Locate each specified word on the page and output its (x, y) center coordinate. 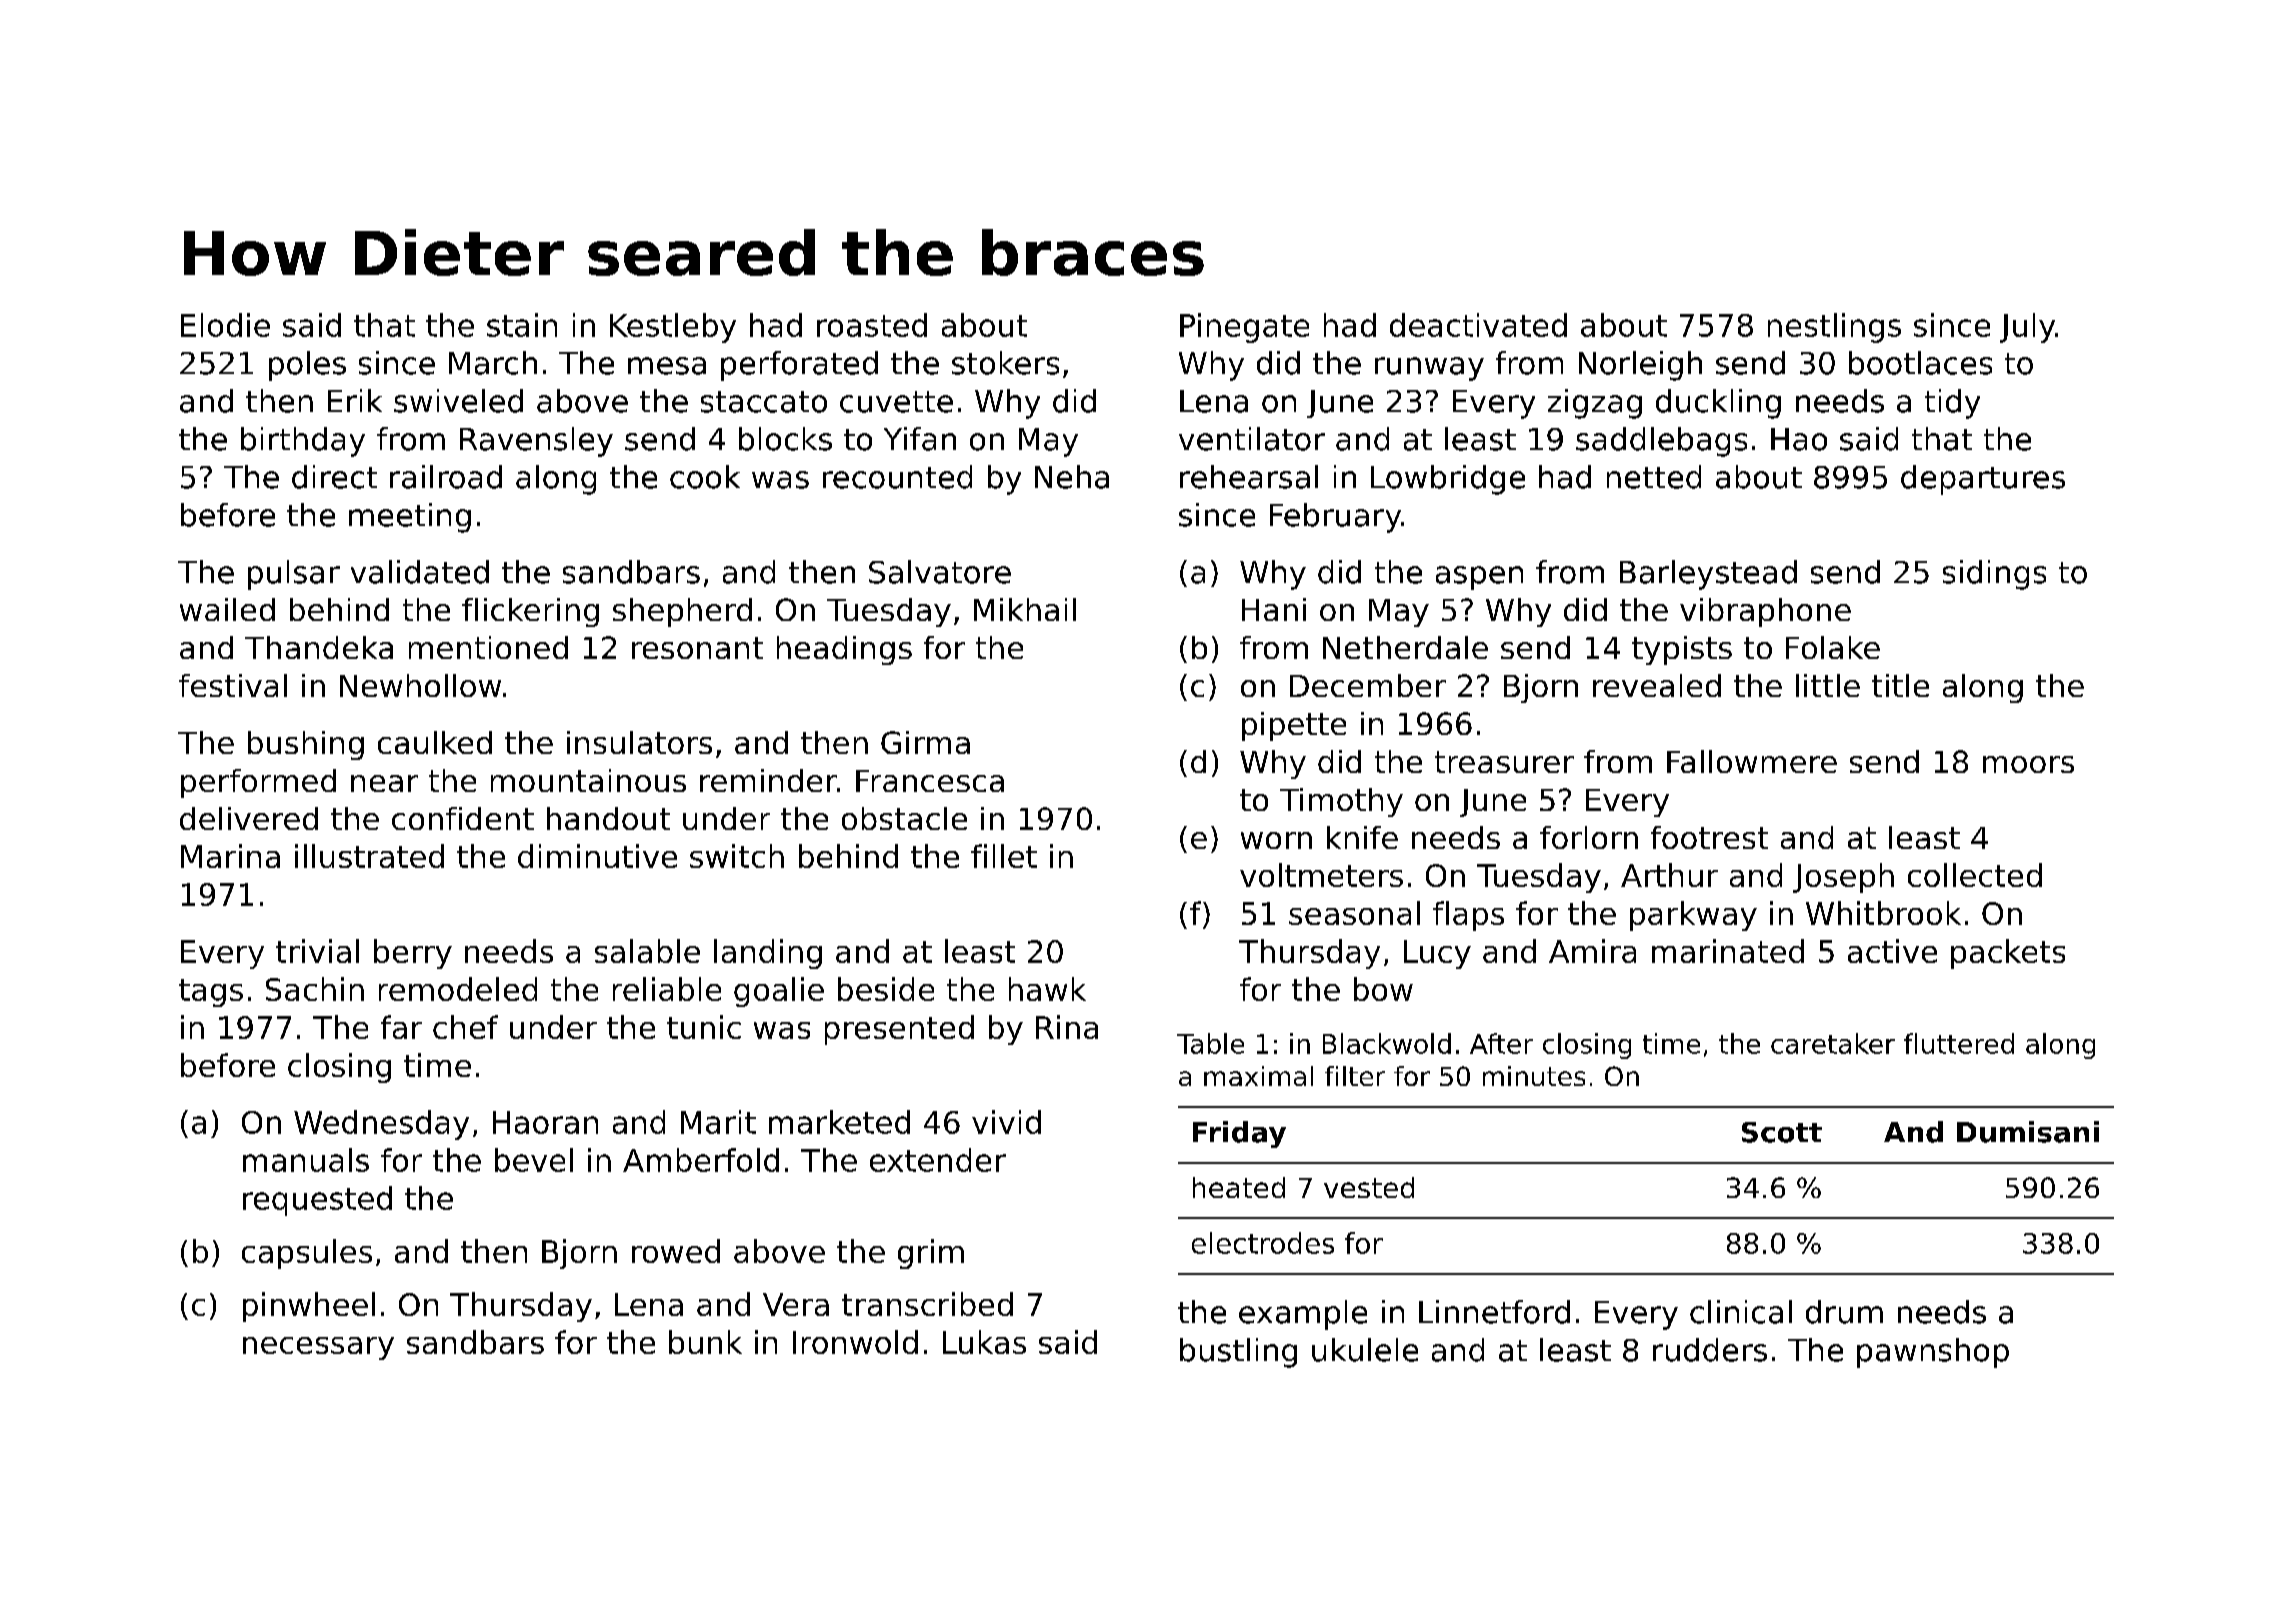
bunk (705, 1342)
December (1368, 685)
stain (522, 325)
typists (1682, 650)
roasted (872, 325)
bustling (1238, 1353)
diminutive (597, 856)
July (2027, 328)
